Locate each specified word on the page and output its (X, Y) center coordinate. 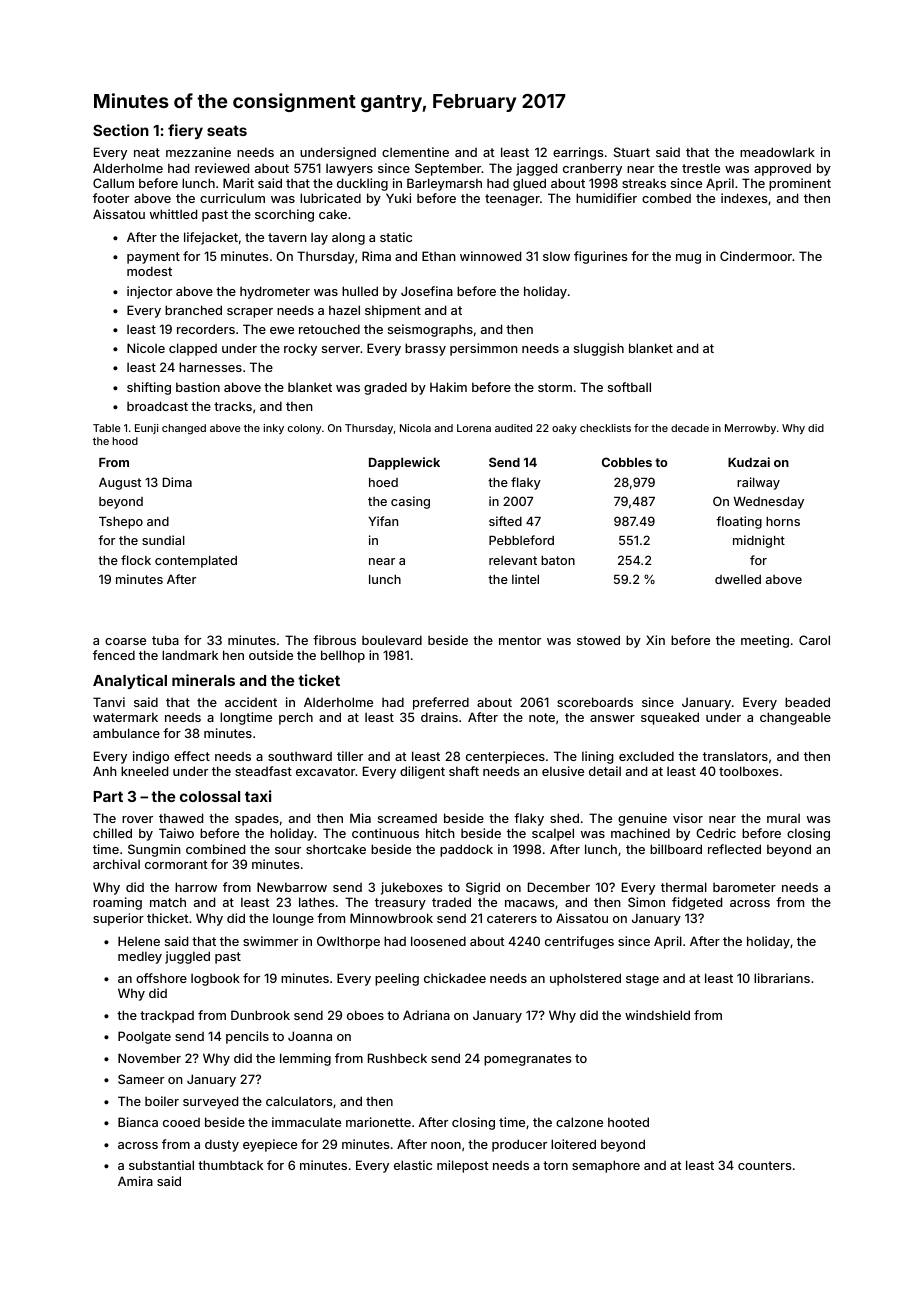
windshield (657, 1015)
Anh (105, 771)
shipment (393, 311)
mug (688, 259)
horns (783, 521)
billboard (676, 849)
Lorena (474, 428)
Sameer (141, 1079)
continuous (385, 833)
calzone (579, 1122)
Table (107, 428)
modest (149, 271)
